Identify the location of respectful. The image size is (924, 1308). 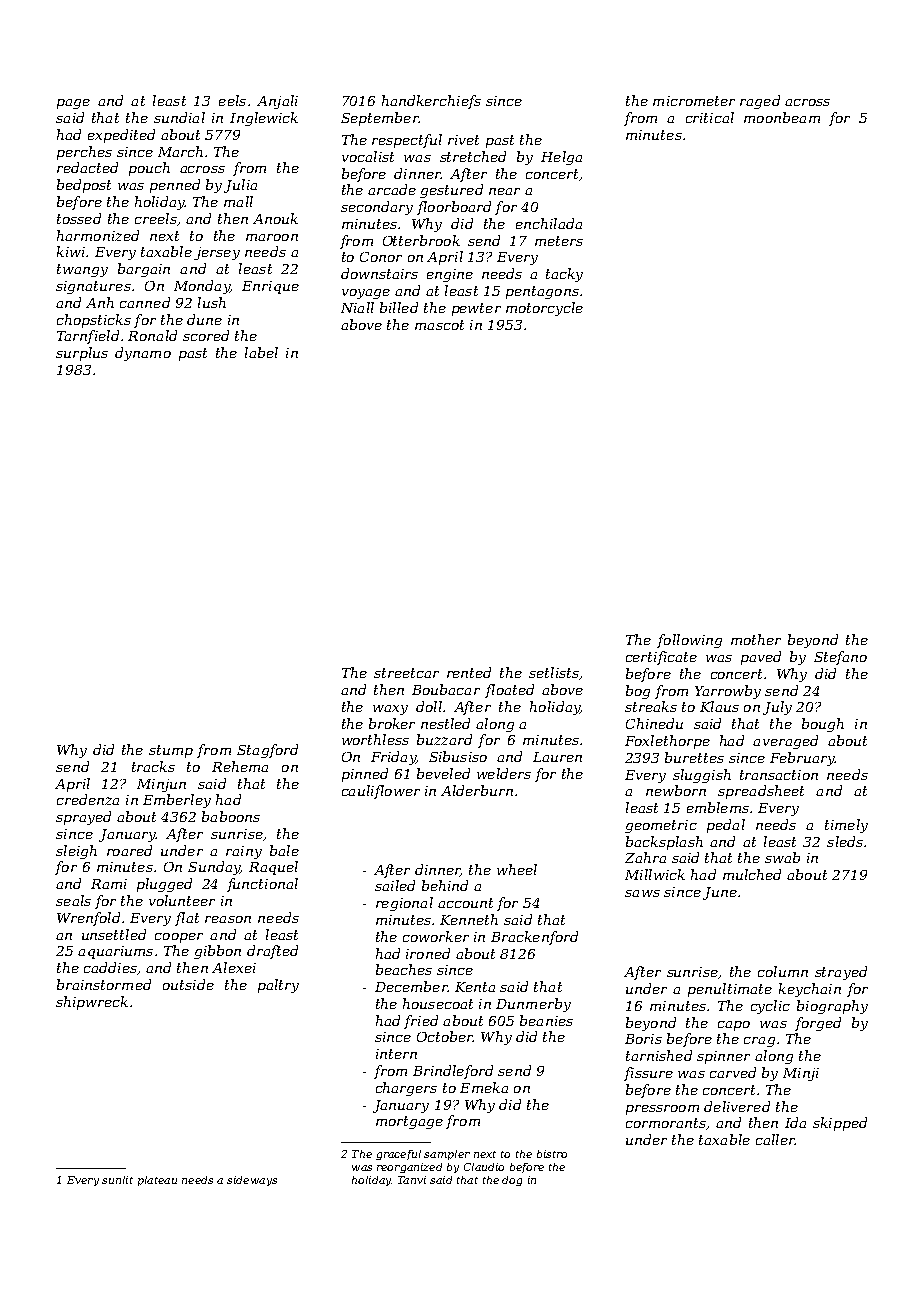
(407, 141).
